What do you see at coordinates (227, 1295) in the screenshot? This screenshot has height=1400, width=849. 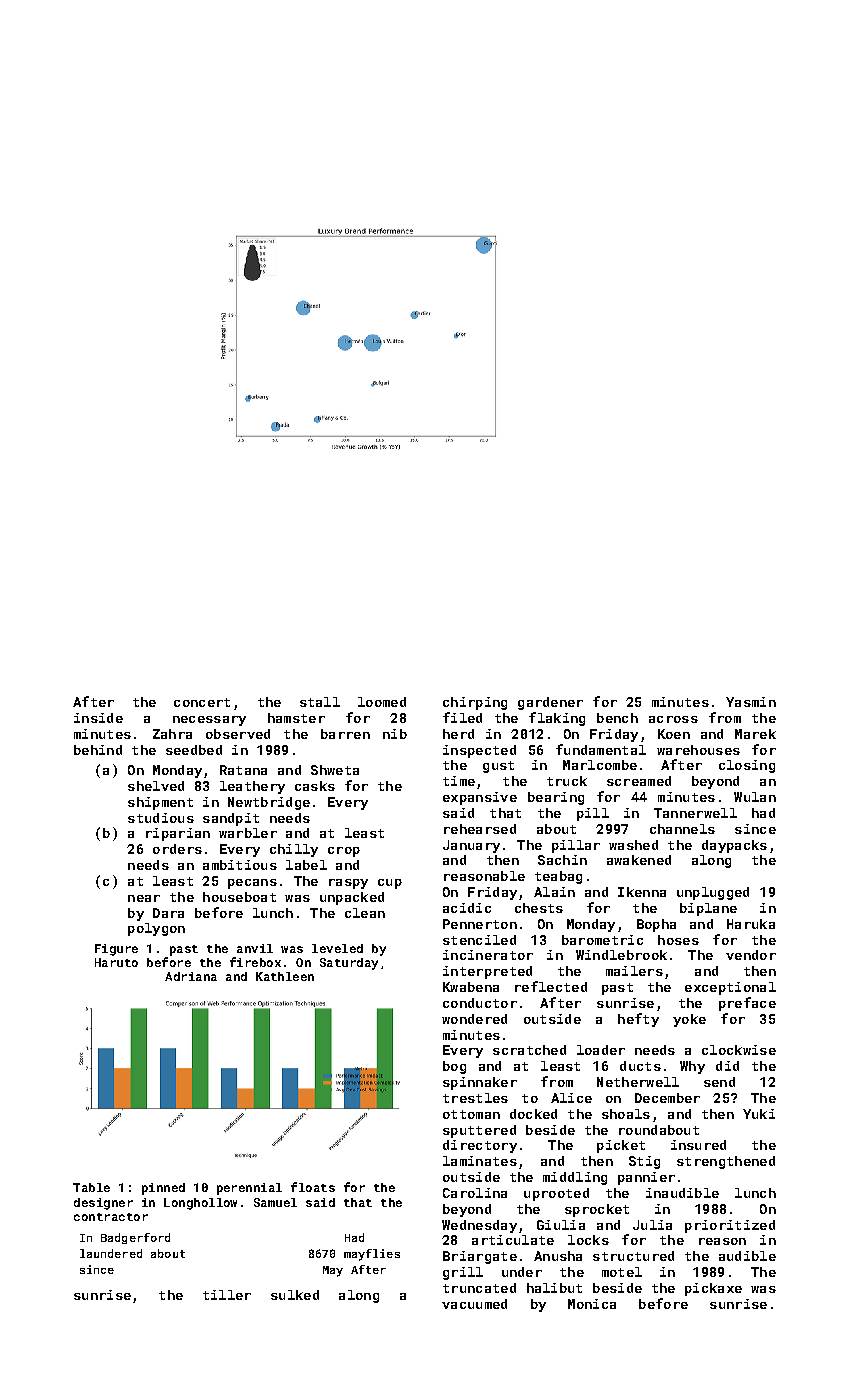 I see `tiller` at bounding box center [227, 1295].
